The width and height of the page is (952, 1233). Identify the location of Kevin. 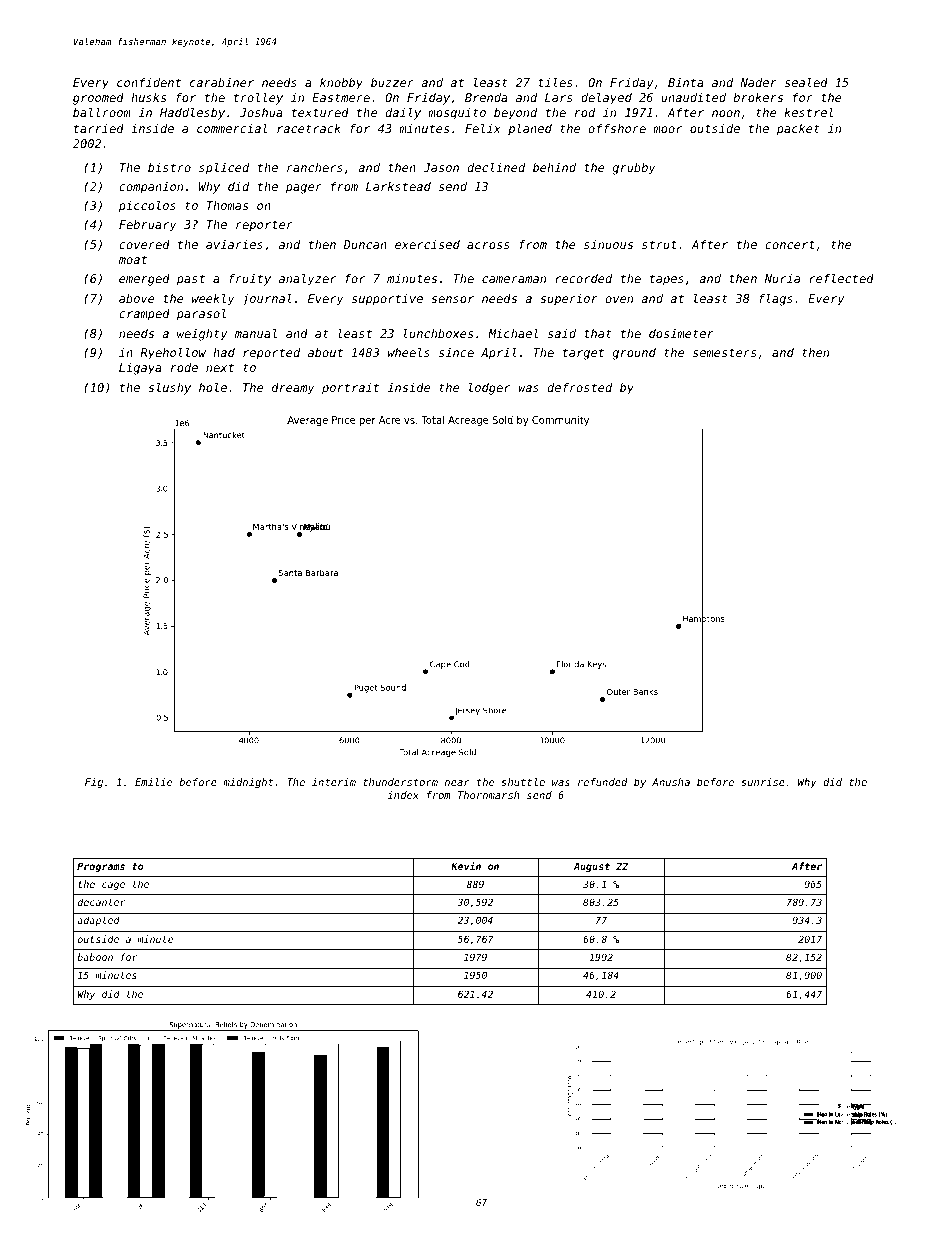
(466, 866).
